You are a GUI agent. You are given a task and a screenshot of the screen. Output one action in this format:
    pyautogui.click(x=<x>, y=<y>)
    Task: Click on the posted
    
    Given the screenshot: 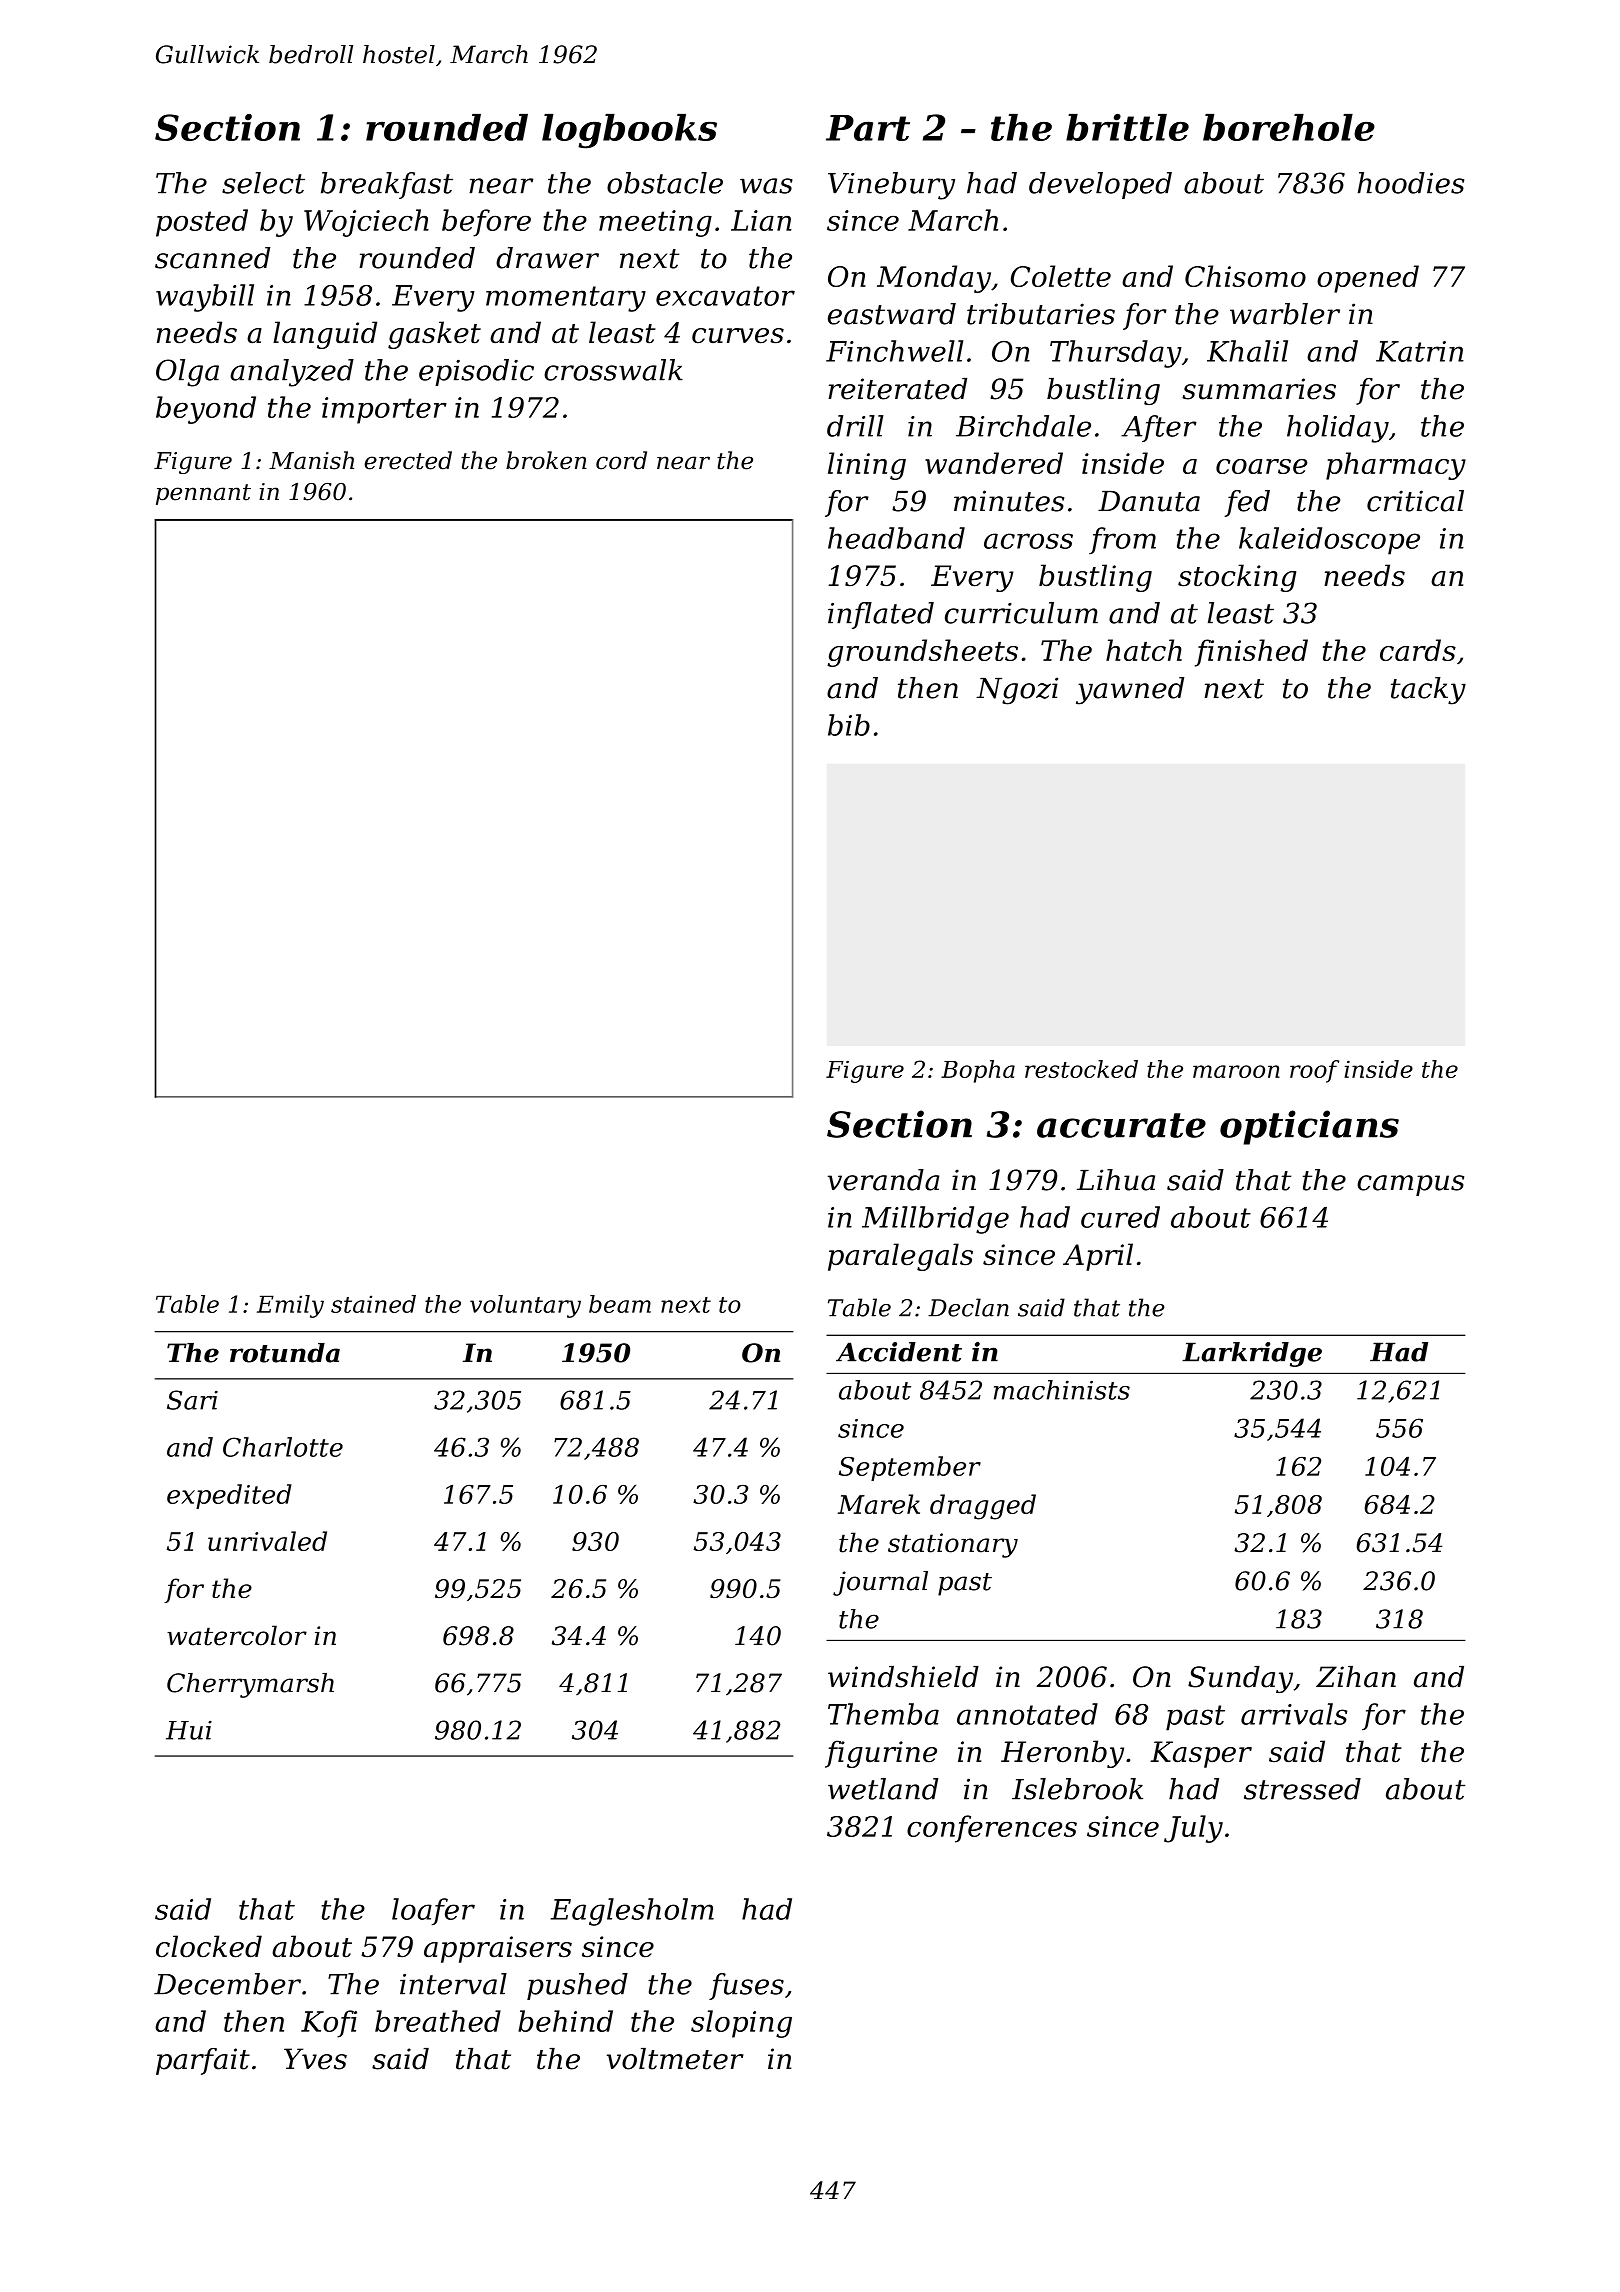 What is the action you would take?
    pyautogui.click(x=202, y=223)
